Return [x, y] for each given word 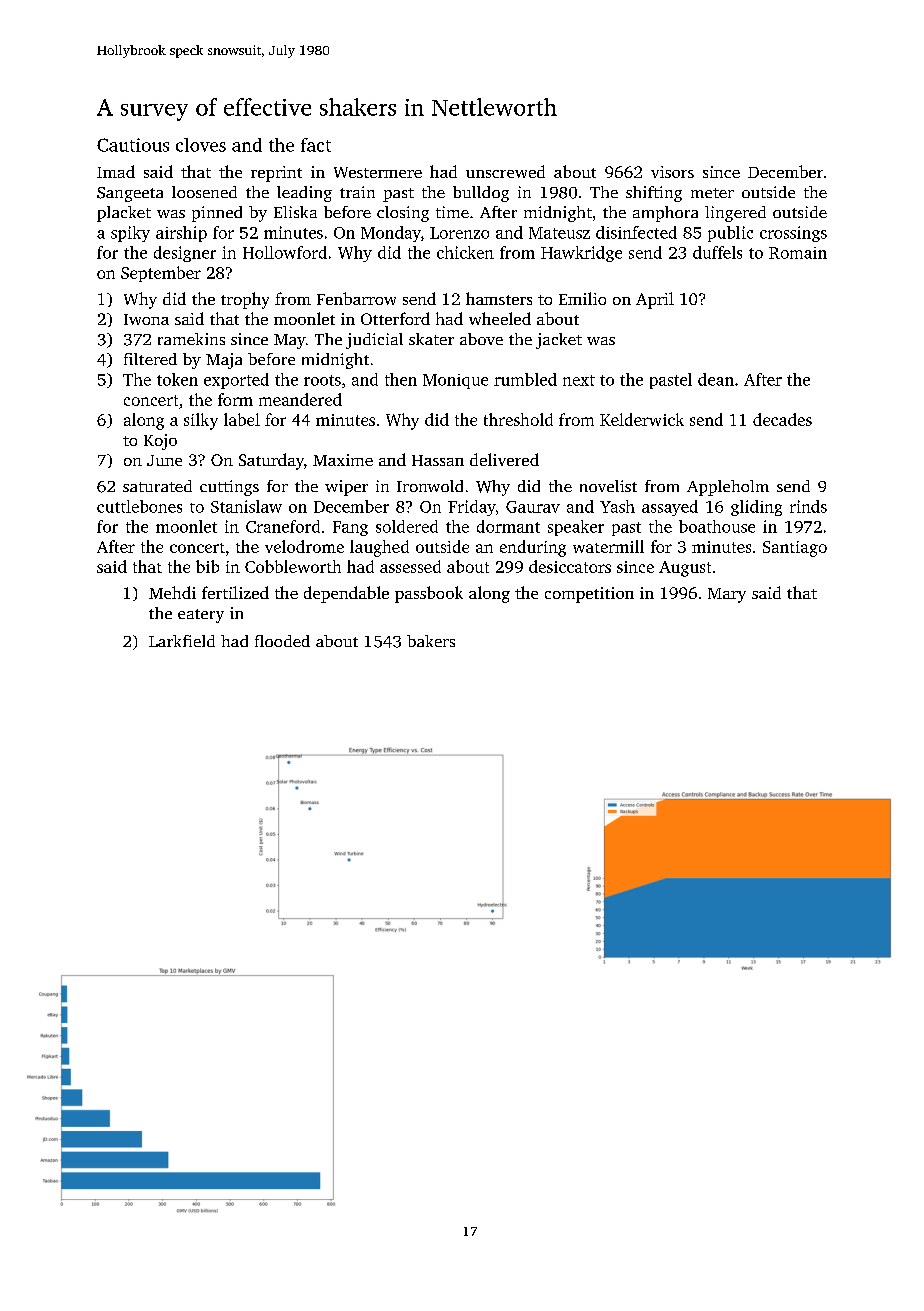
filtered [150, 359]
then [401, 379]
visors [672, 172]
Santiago [795, 549]
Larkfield [182, 641]
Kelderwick [642, 419]
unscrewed [505, 171]
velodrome [304, 546]
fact [316, 145]
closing [403, 214]
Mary [727, 595]
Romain [798, 253]
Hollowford [285, 252]
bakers [431, 641]
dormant [508, 526]
